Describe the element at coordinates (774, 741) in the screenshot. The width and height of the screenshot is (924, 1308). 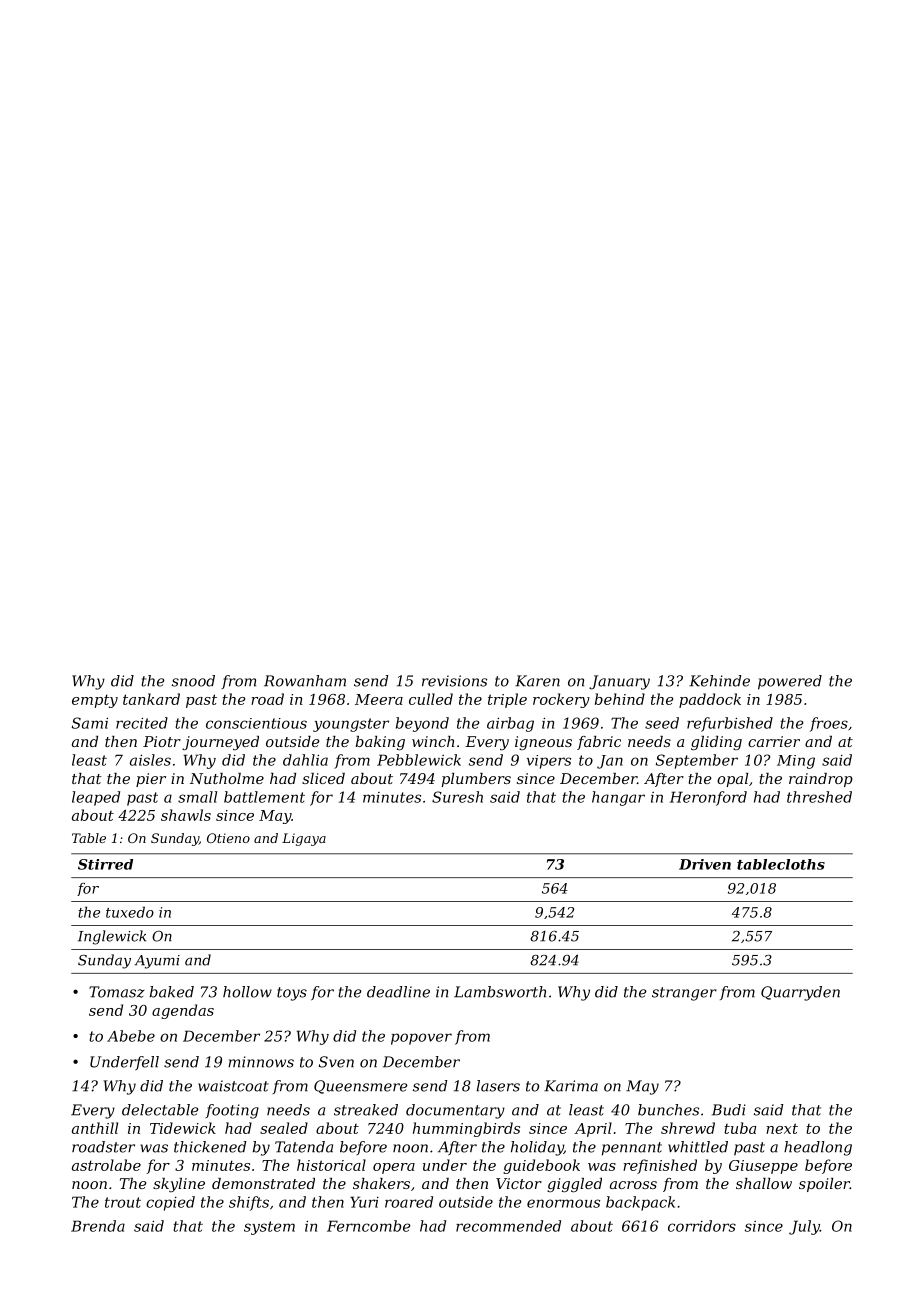
I see `carrier` at that location.
